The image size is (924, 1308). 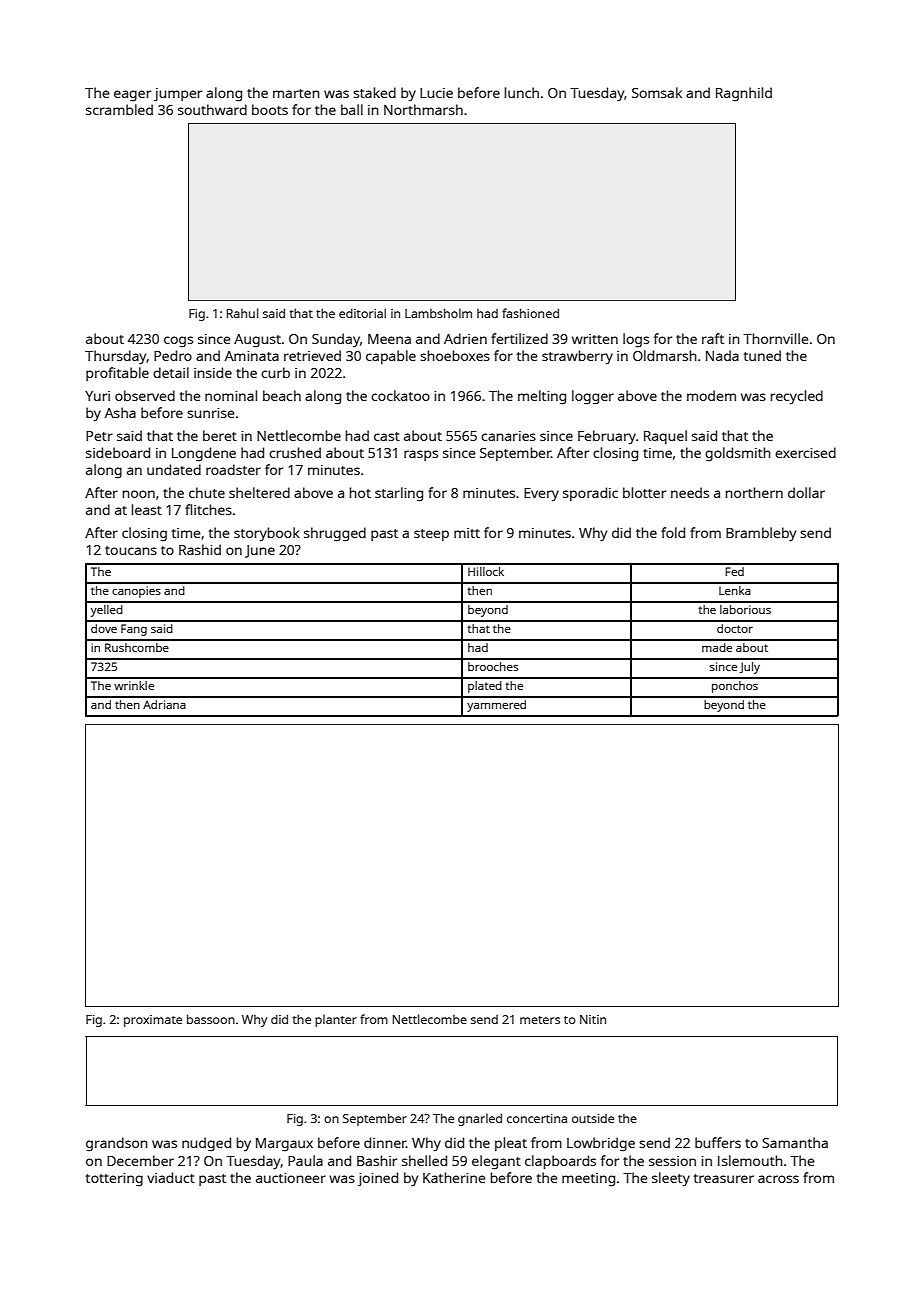 I want to click on sleety, so click(x=671, y=1179).
